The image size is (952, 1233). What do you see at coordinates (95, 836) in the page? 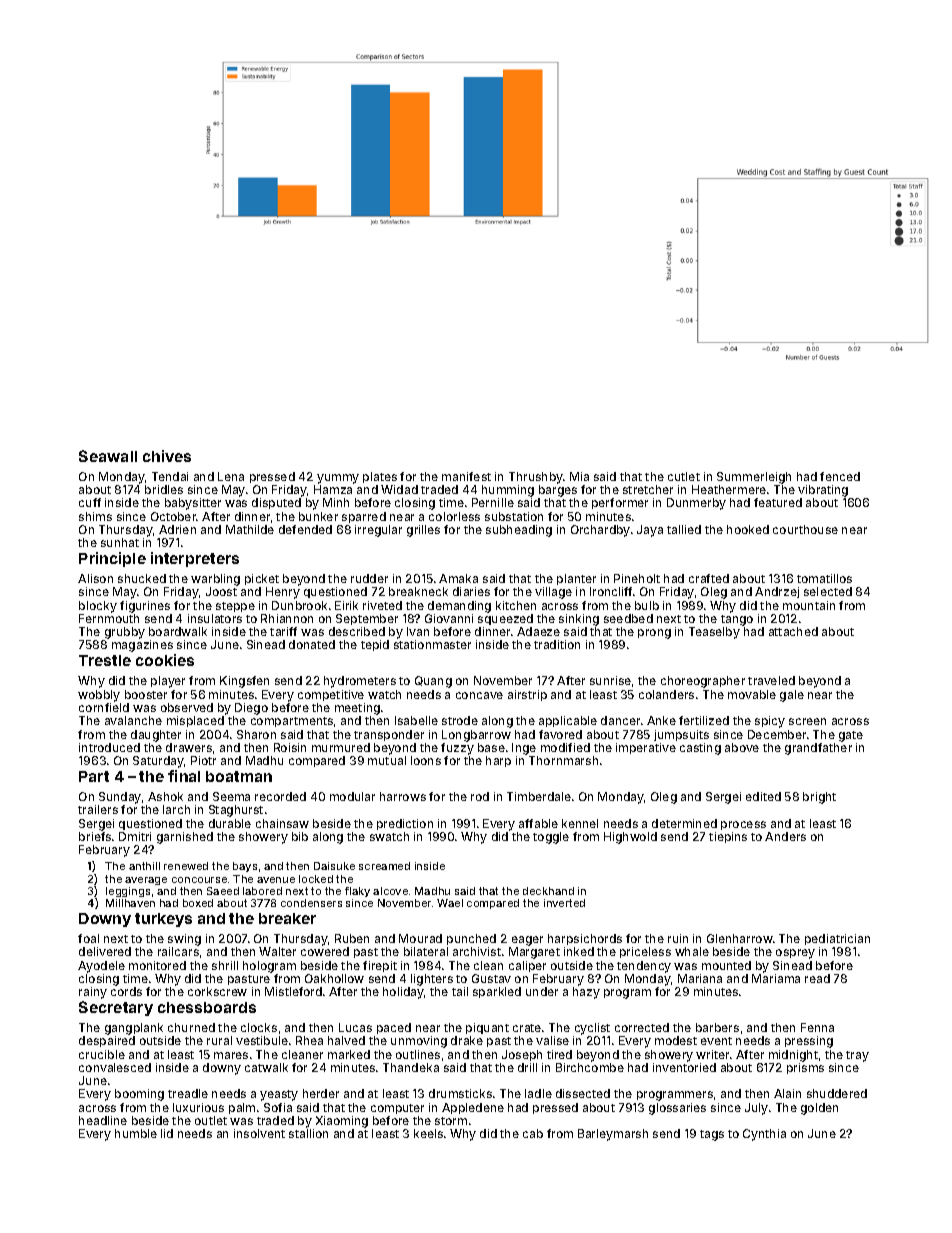
I see `briefs` at bounding box center [95, 836].
